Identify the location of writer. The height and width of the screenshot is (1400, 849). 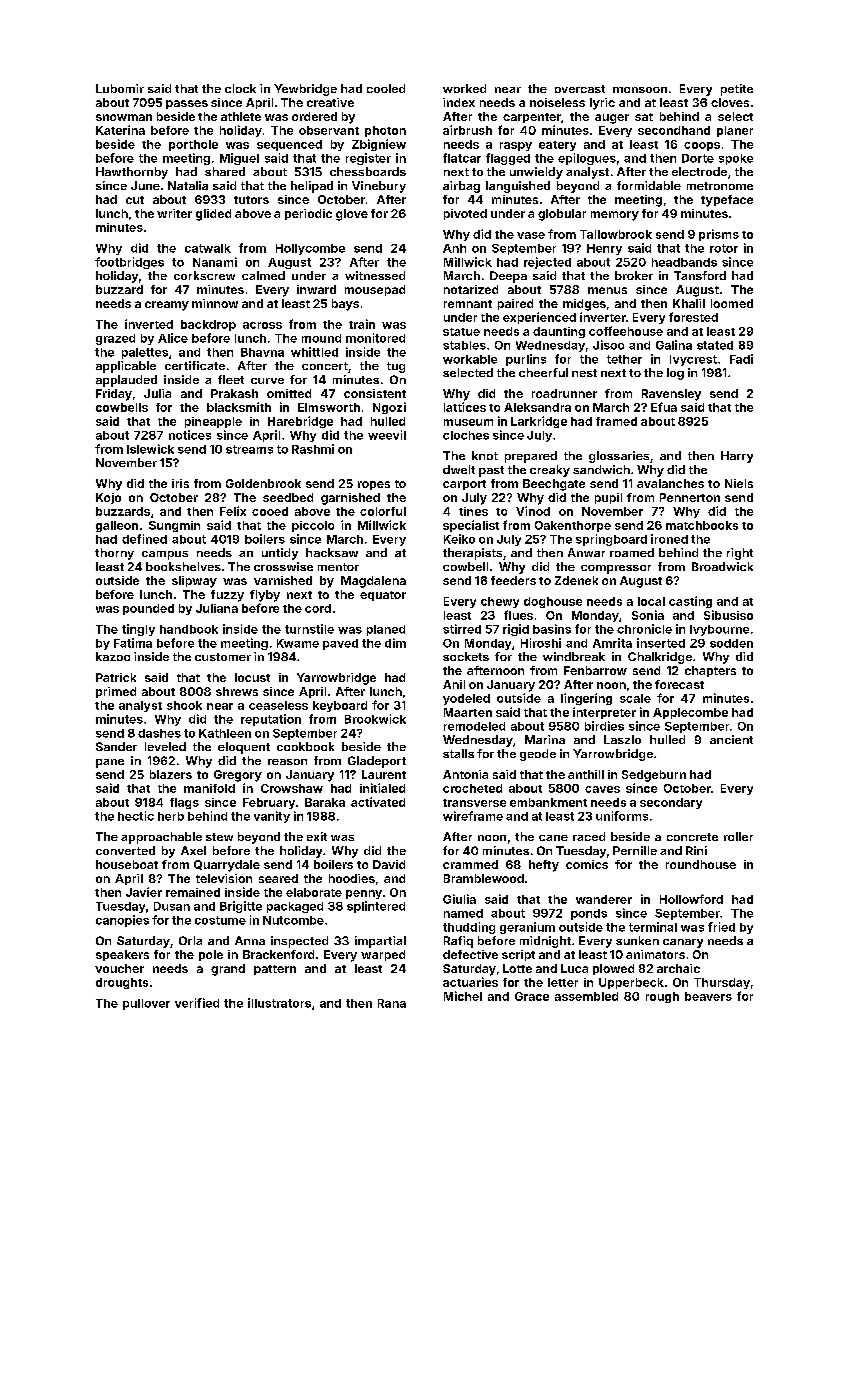
(174, 213).
